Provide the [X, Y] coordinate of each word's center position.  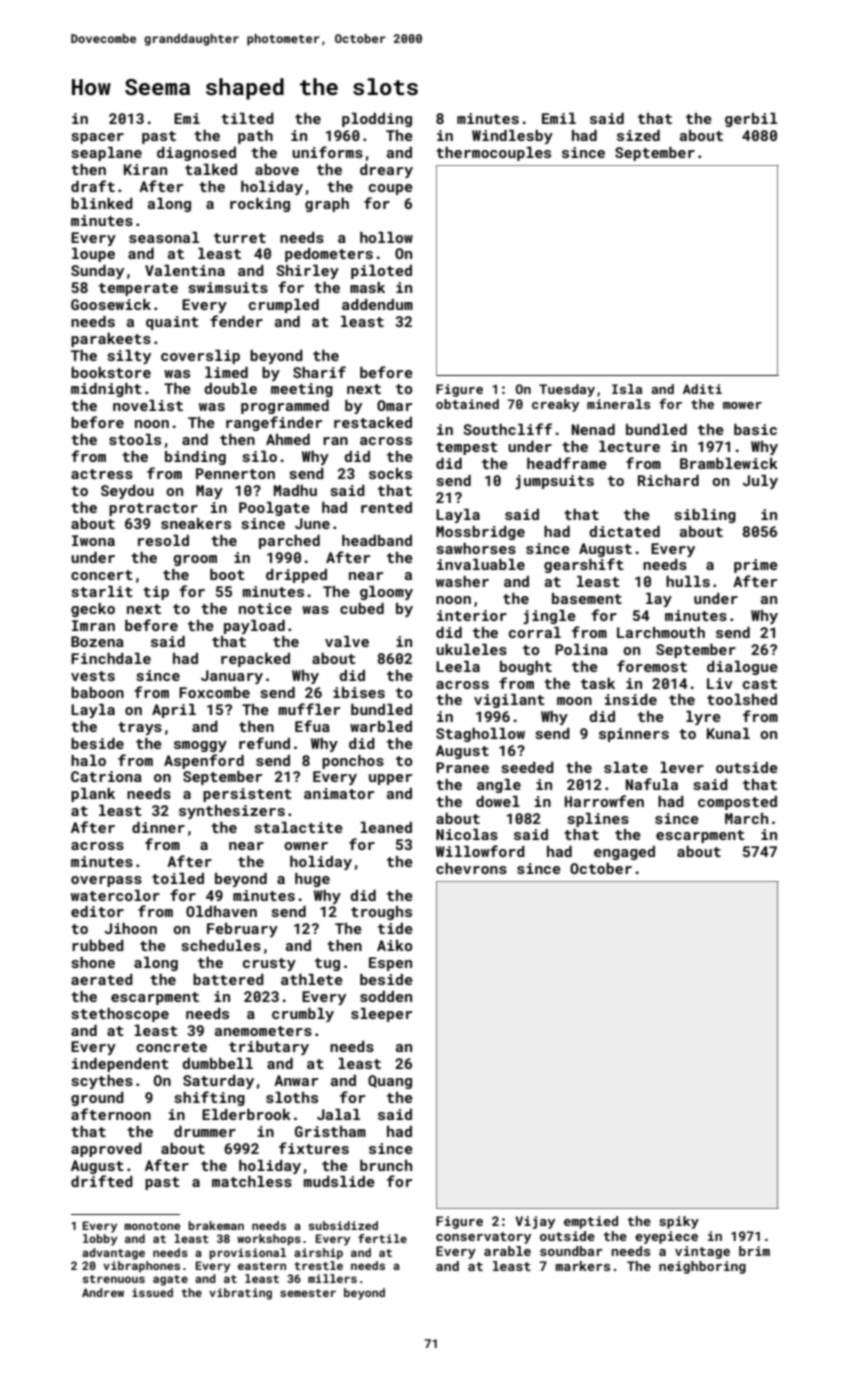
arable [507, 1251]
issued [152, 1292]
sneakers [196, 523]
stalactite [298, 827]
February [242, 930]
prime [756, 566]
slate [626, 767]
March [746, 818]
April [174, 711]
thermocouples [493, 154]
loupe [93, 255]
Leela [458, 666]
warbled [381, 726]
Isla [627, 389]
